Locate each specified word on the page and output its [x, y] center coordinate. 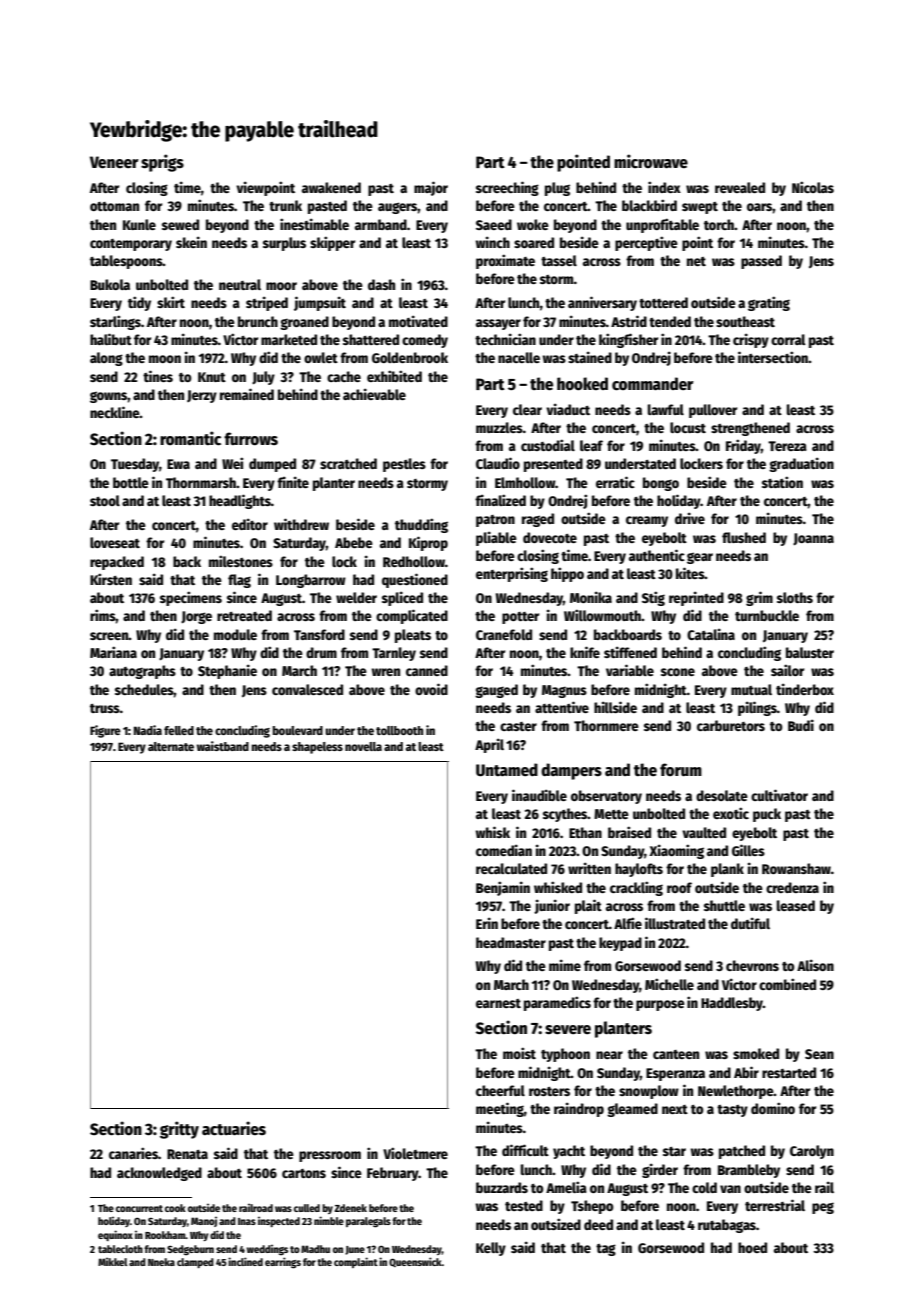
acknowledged [159, 1174]
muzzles [499, 427]
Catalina [711, 634]
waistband [222, 746]
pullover [713, 411]
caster [518, 726]
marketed [289, 339]
